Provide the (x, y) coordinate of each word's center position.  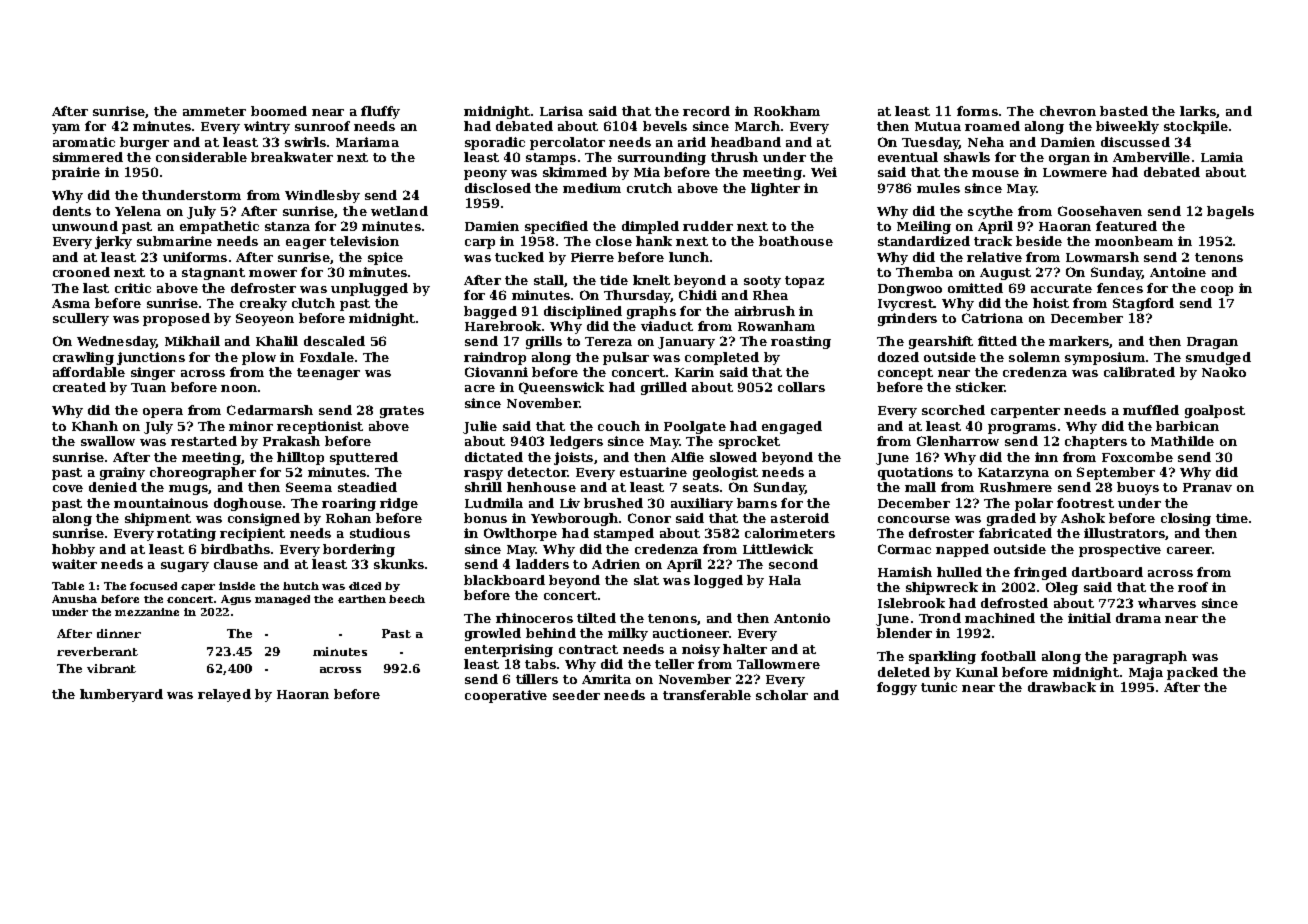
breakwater (292, 157)
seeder (576, 695)
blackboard (504, 580)
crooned (81, 272)
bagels (1230, 212)
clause (236, 564)
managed (282, 600)
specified (556, 227)
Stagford (1143, 304)
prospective (1120, 550)
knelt (651, 280)
